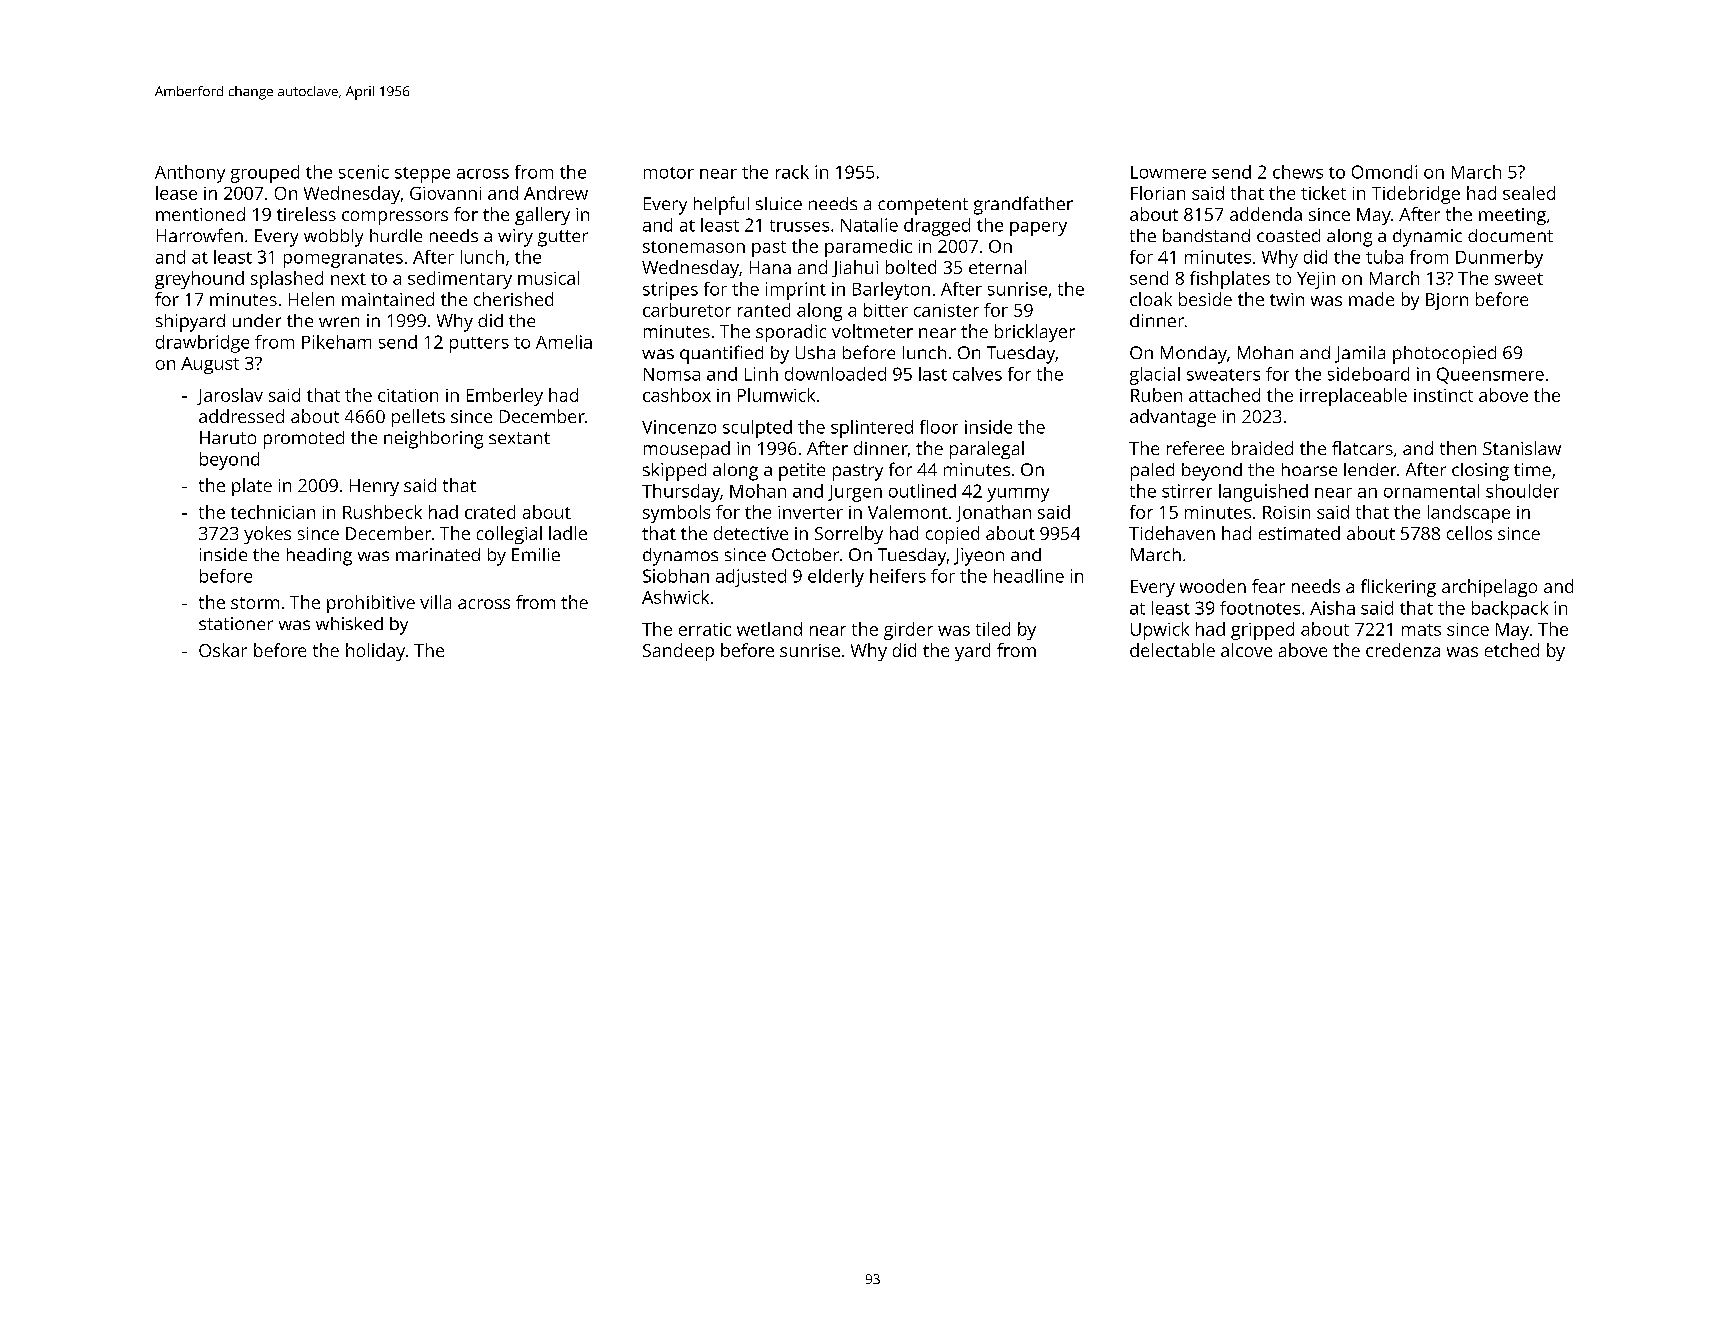  What do you see at coordinates (479, 345) in the document?
I see `putters` at bounding box center [479, 345].
